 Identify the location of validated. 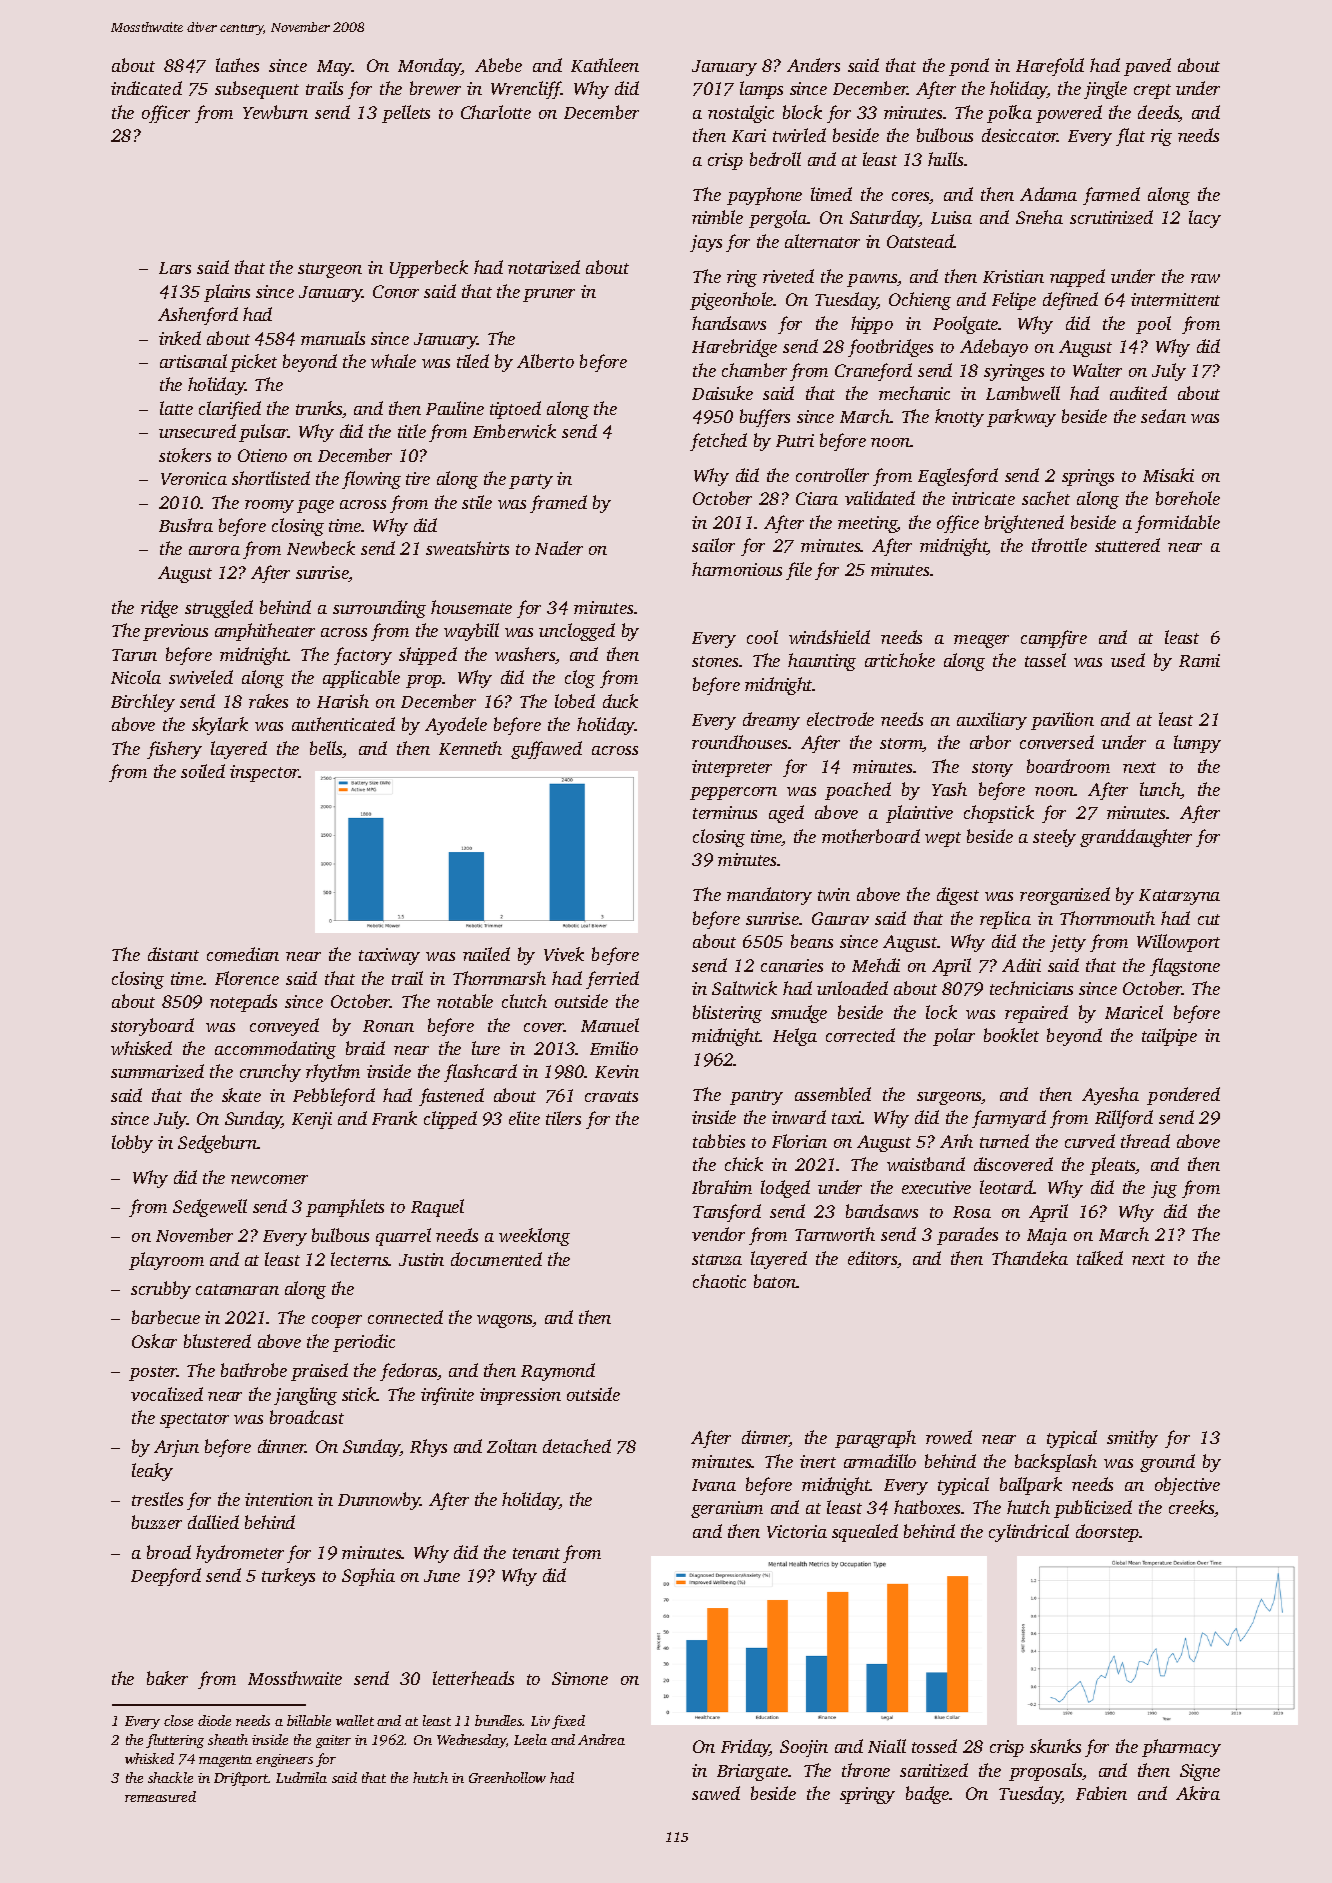
(880, 498).
